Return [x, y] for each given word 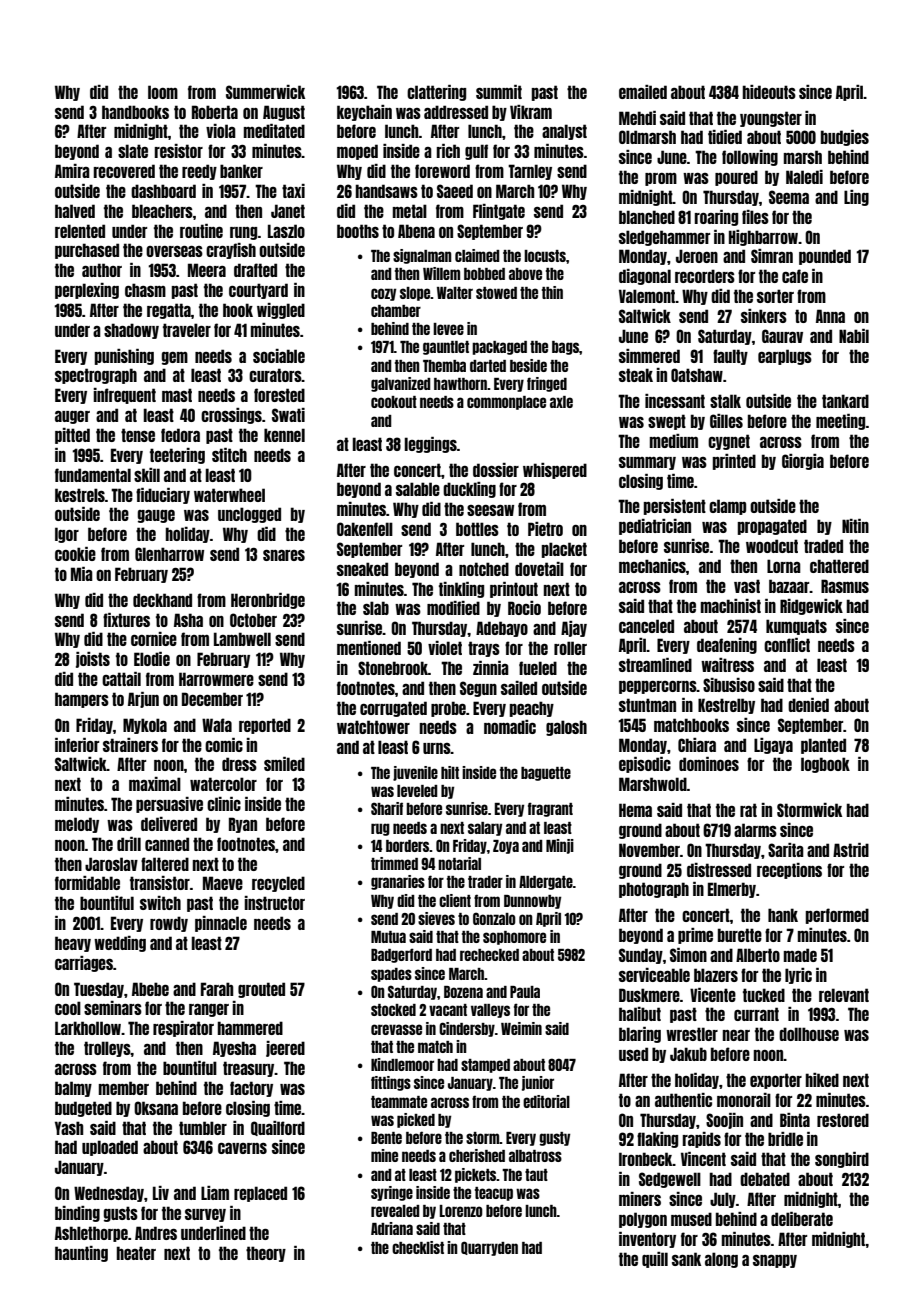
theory [266, 1254]
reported [265, 726]
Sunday [641, 956]
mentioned [369, 648]
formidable [87, 883]
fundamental [93, 475]
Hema [635, 810]
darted [488, 366]
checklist [418, 1247]
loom [163, 92]
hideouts [769, 92]
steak [636, 375]
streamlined [655, 665]
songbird [842, 1160]
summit [499, 92]
